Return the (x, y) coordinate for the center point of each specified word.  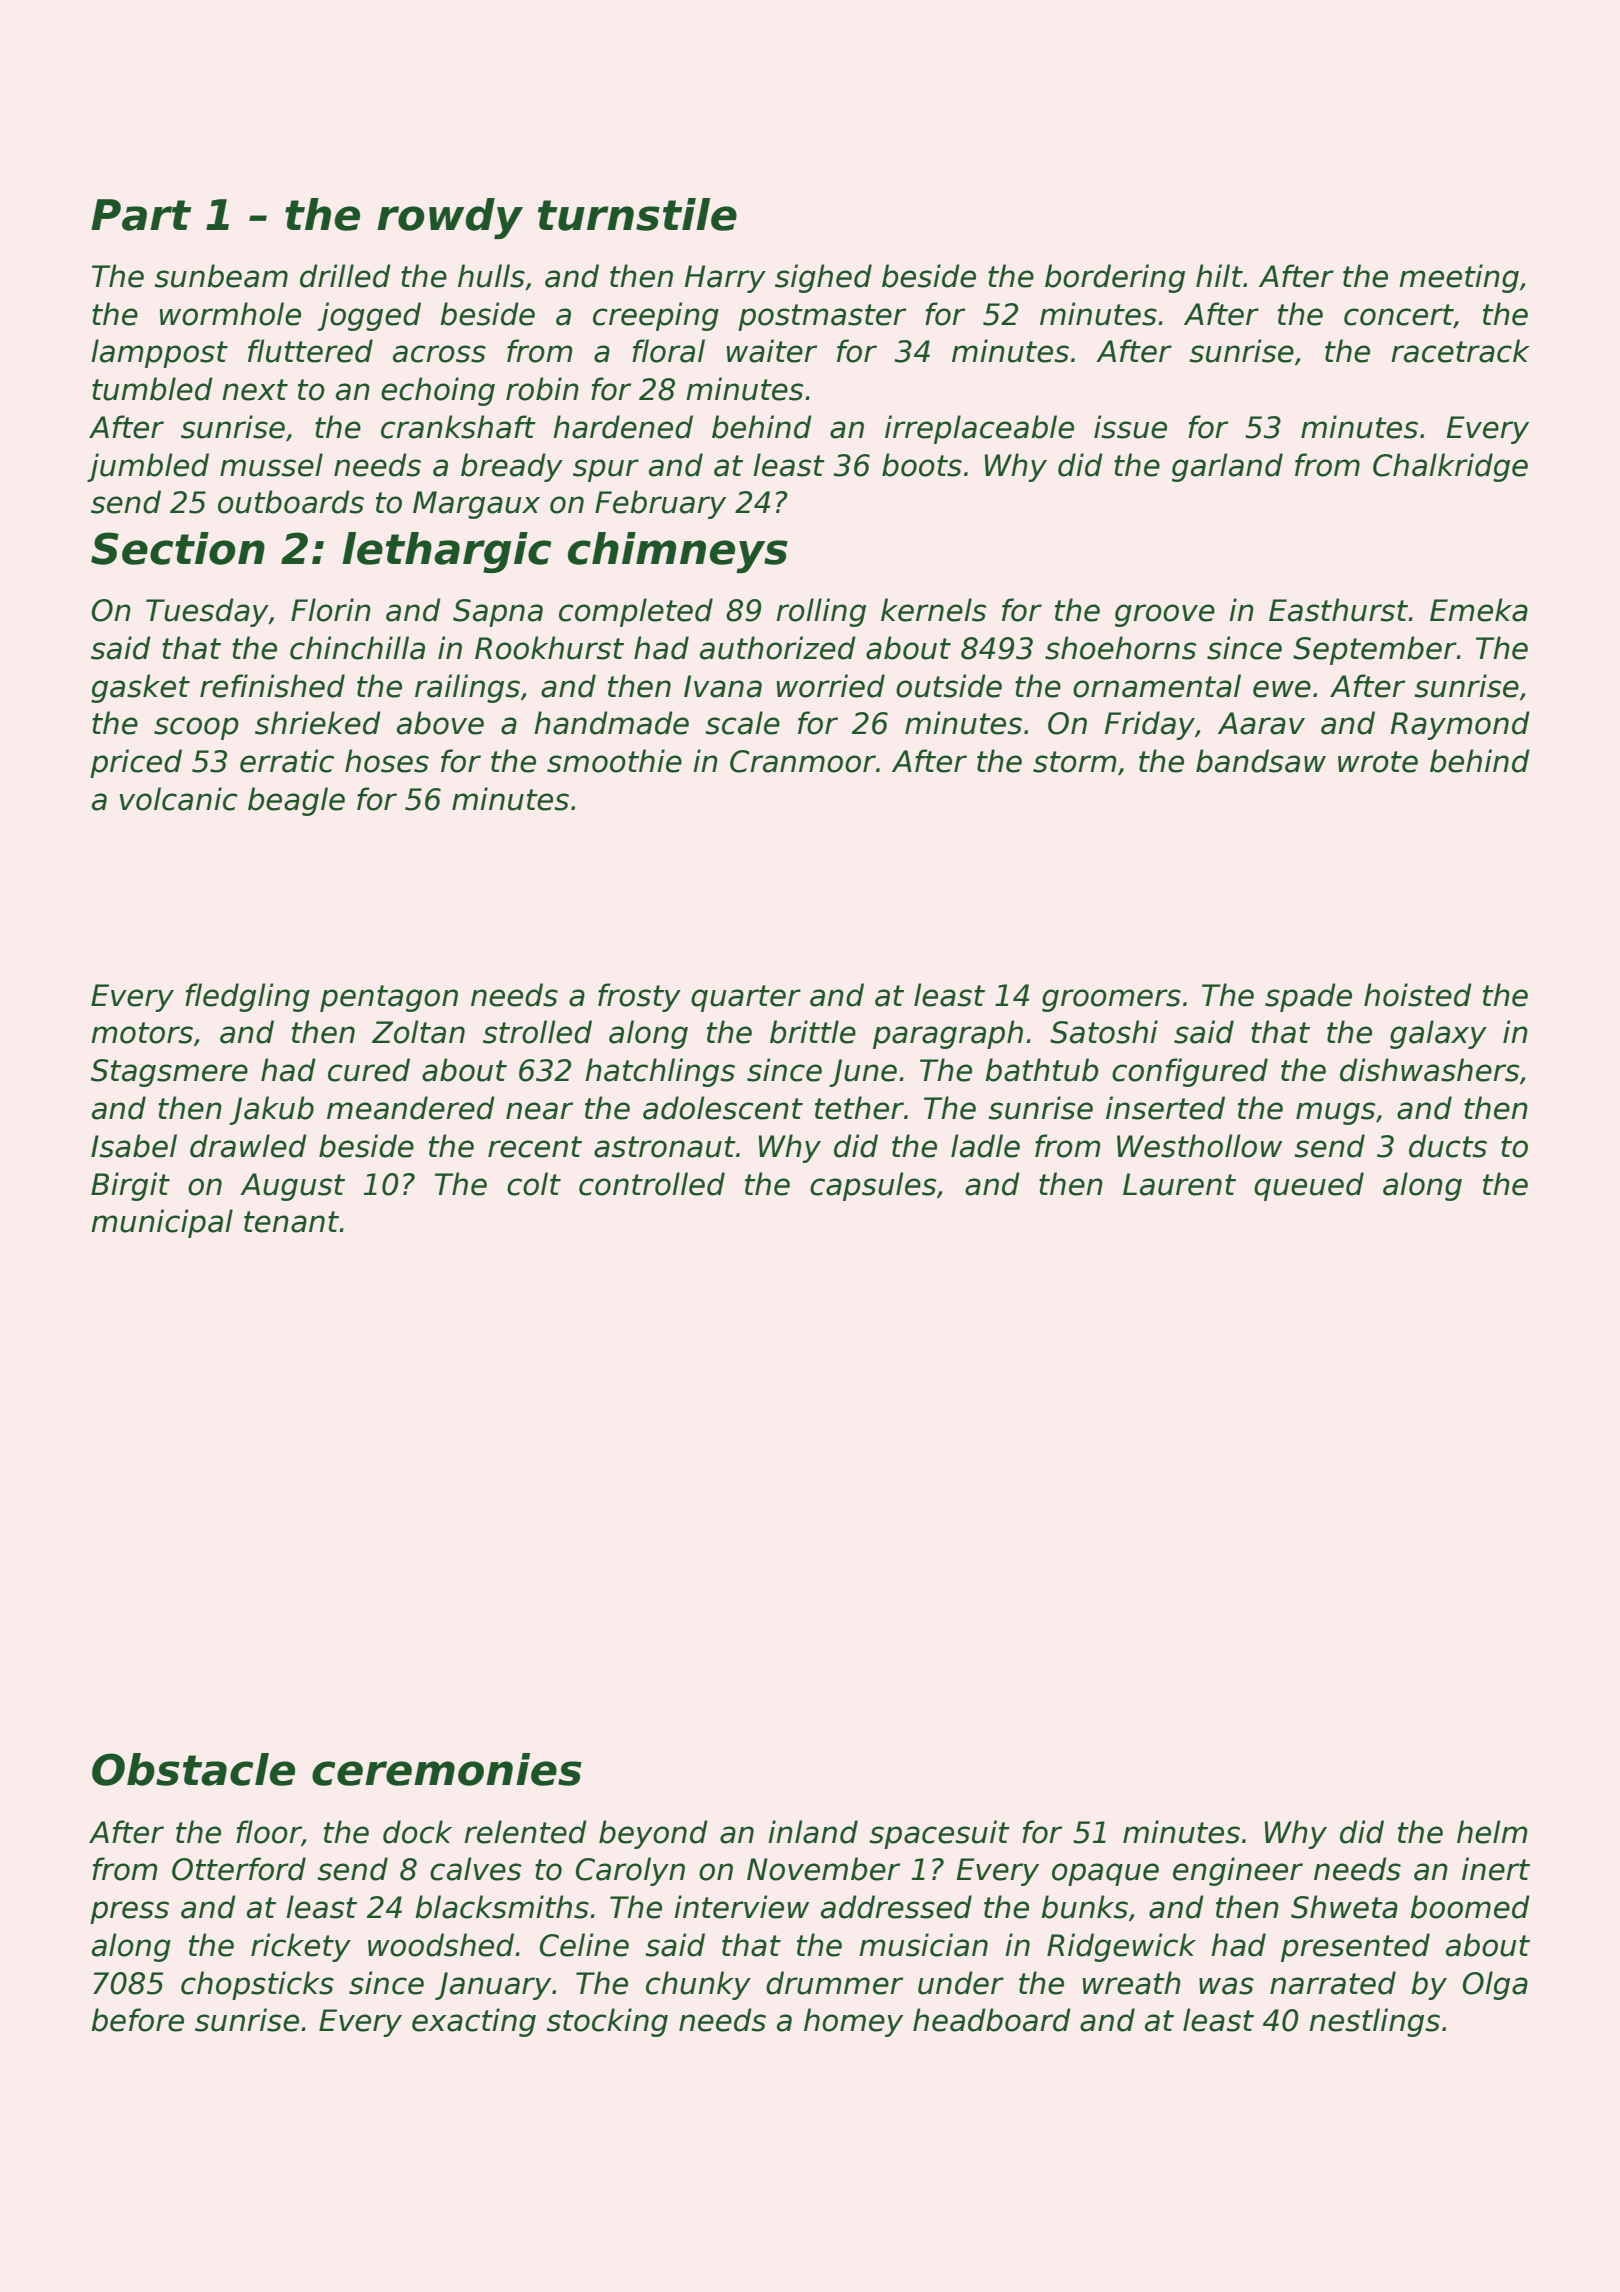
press (129, 1912)
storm (1075, 762)
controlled (652, 1184)
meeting (1459, 278)
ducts (1448, 1146)
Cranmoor (803, 761)
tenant (292, 1222)
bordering (1115, 278)
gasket (140, 688)
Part (141, 215)
